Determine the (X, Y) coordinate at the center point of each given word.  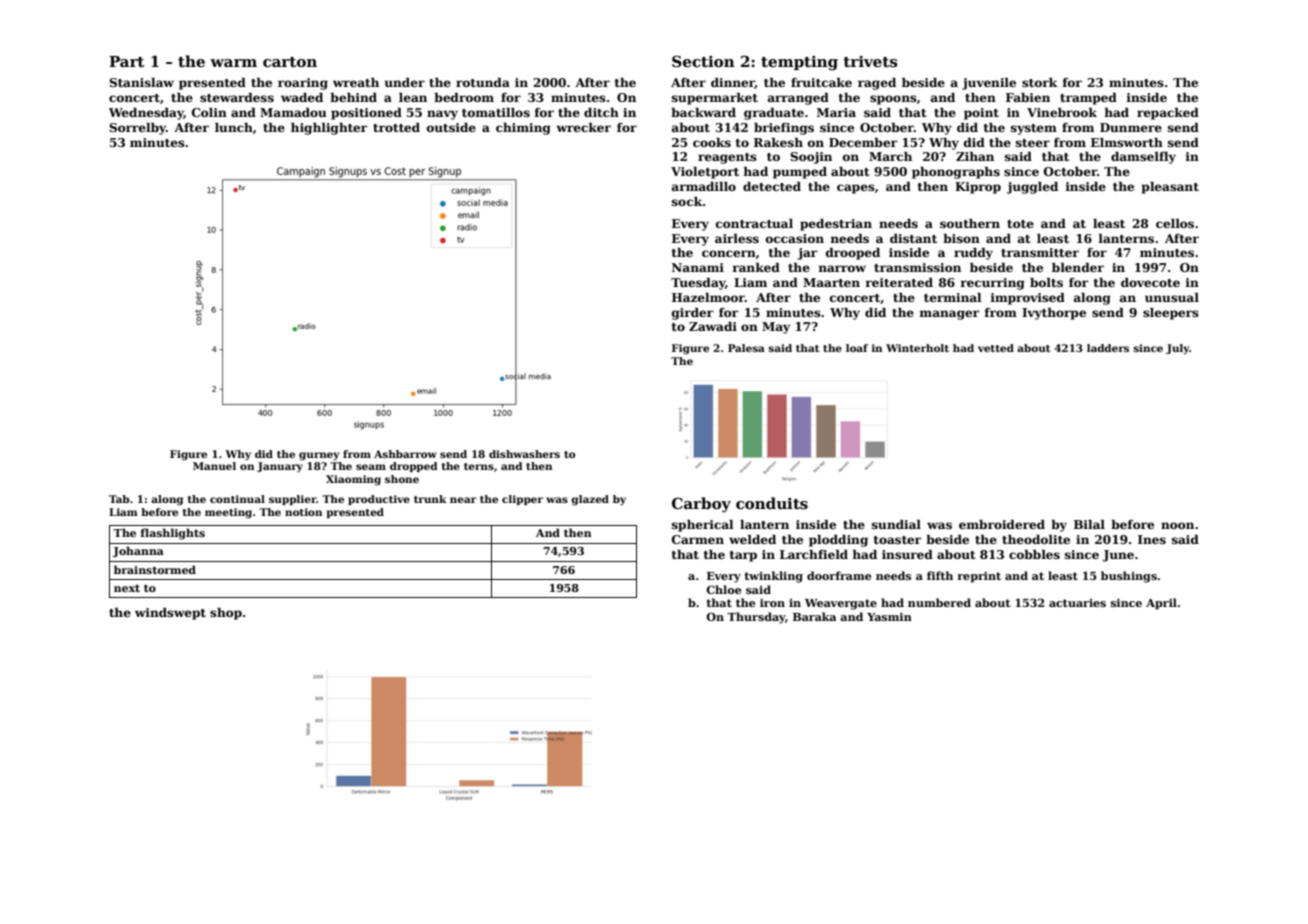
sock (687, 201)
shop (226, 614)
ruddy (973, 254)
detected (772, 186)
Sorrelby (137, 129)
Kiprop (978, 188)
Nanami (698, 267)
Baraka (814, 616)
